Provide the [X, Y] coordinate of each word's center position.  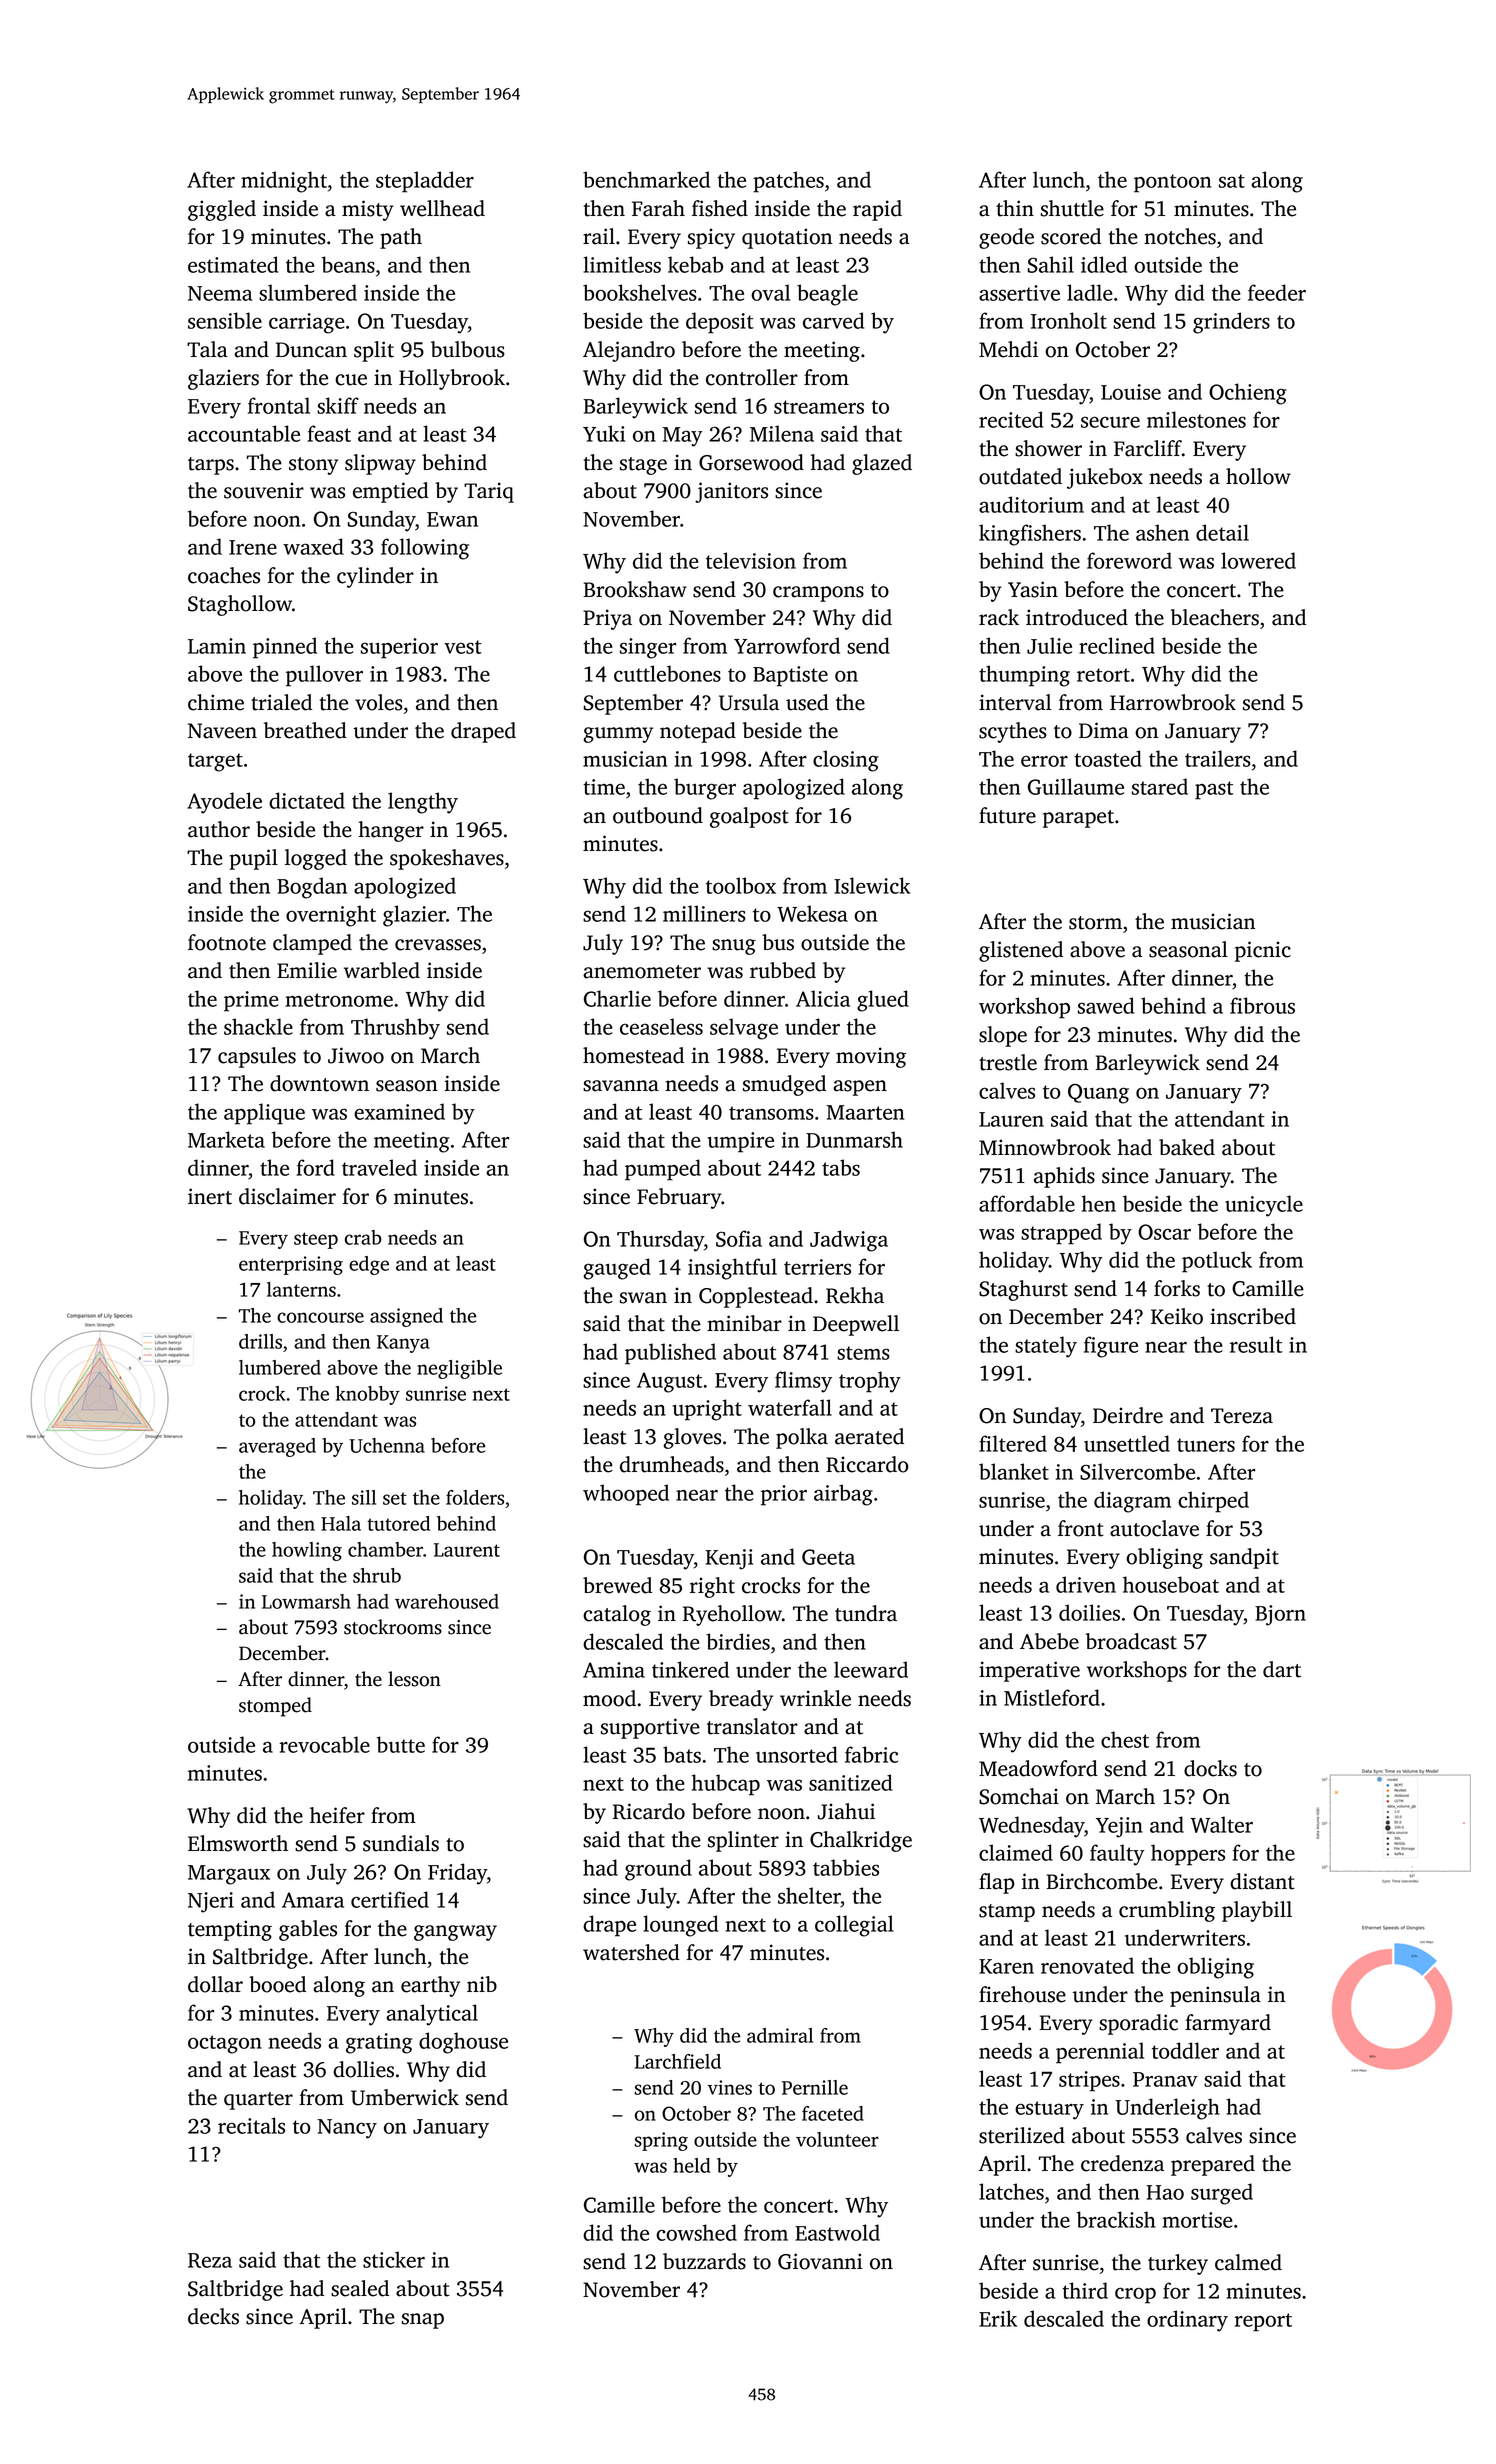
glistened [1021, 951]
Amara [313, 1900]
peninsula [1215, 1996]
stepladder [425, 182]
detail [1222, 532]
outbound [658, 815]
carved [833, 320]
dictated [307, 800]
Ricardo [649, 1811]
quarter [258, 2101]
